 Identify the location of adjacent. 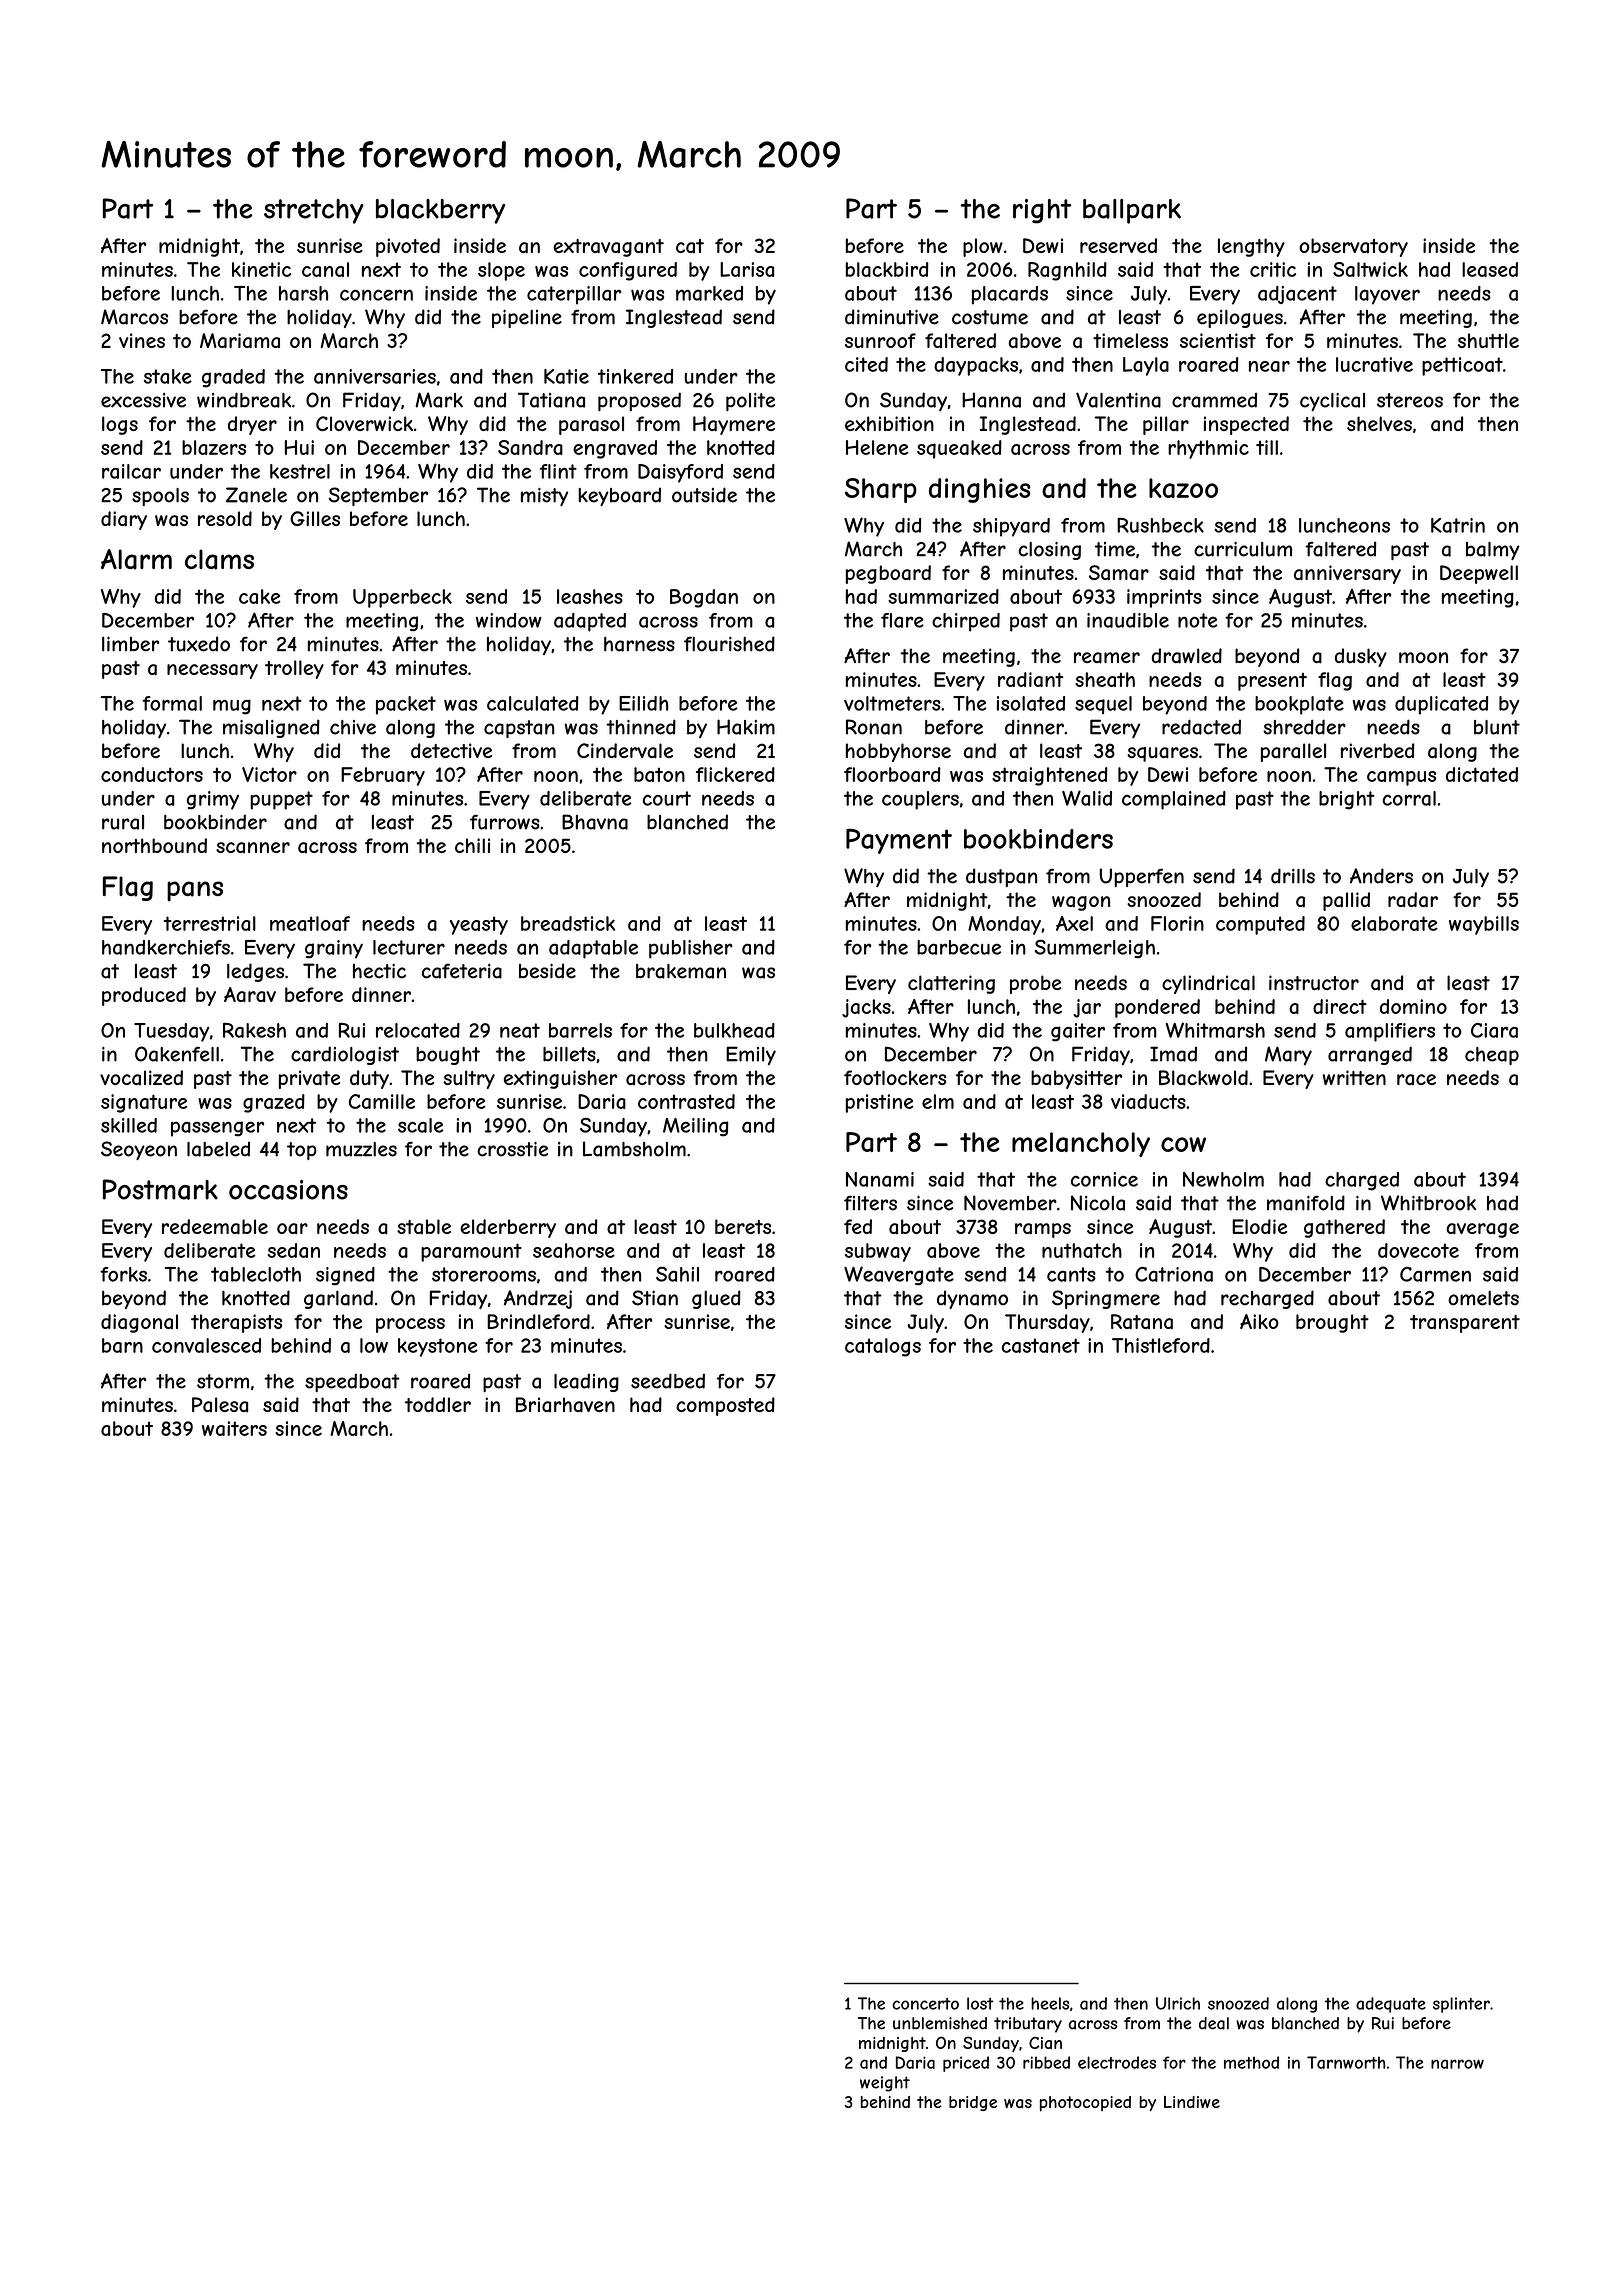
(1297, 295).
